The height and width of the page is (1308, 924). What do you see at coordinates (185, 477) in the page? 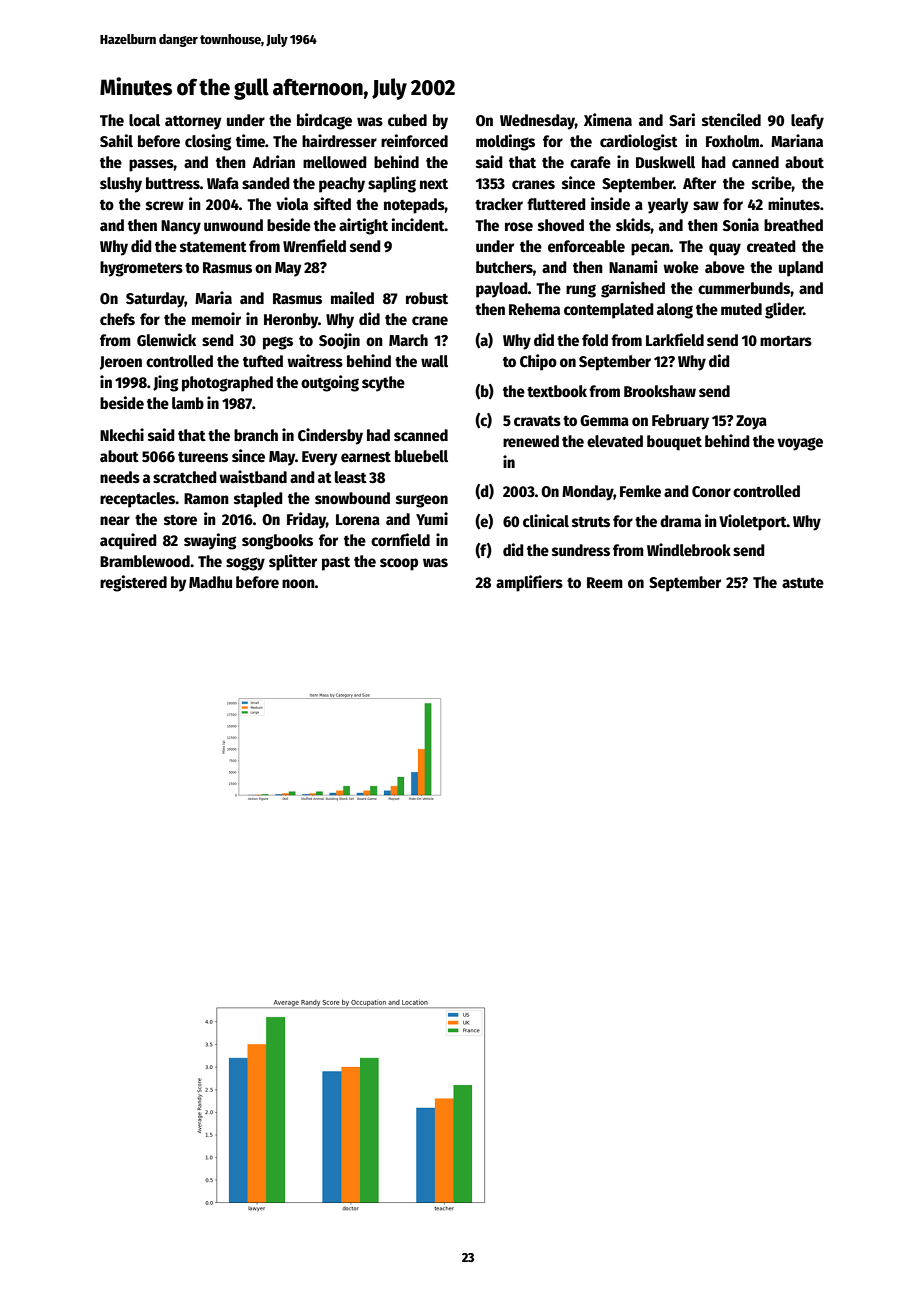
I see `scratched` at bounding box center [185, 477].
